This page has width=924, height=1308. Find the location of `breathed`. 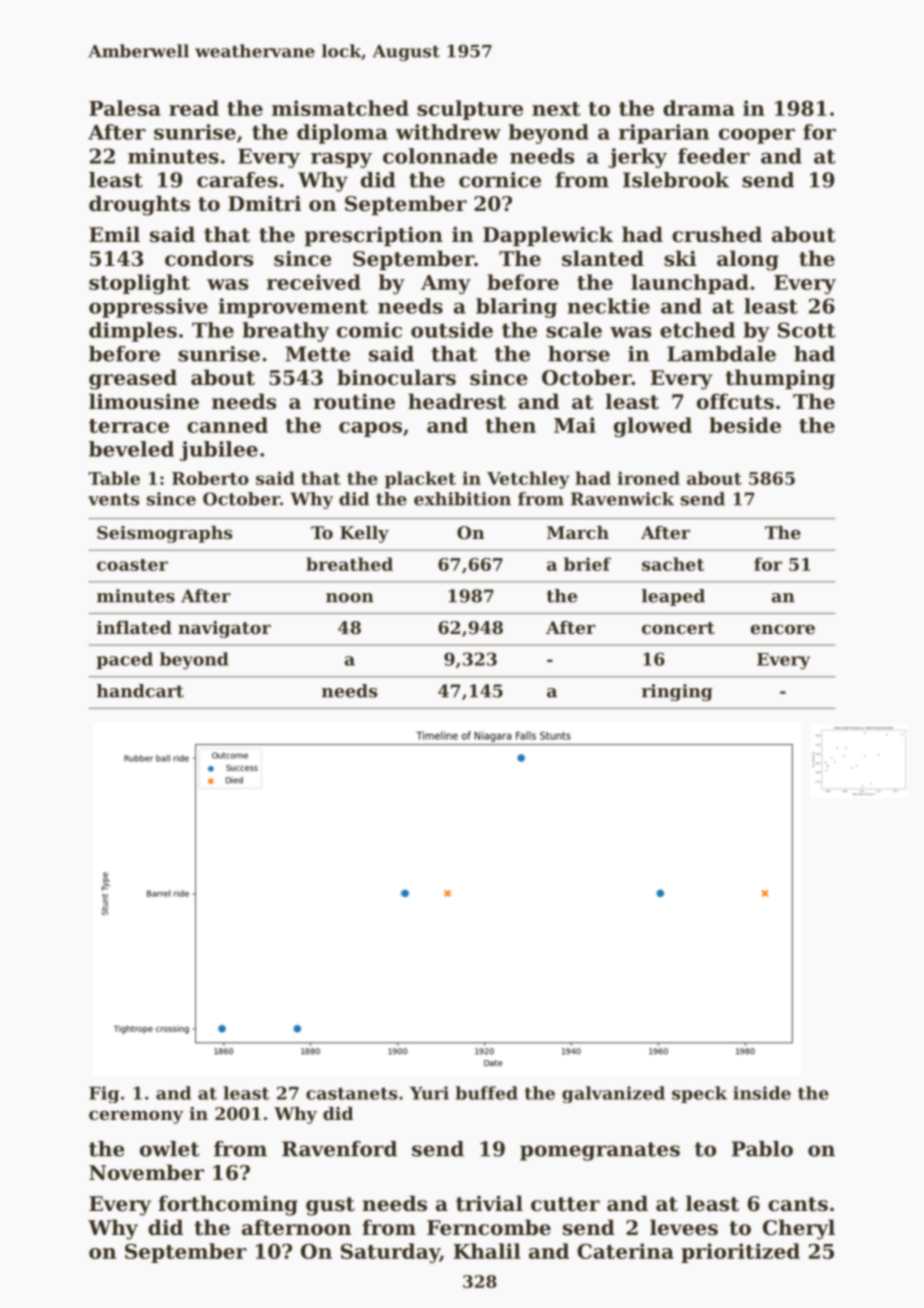

breathed is located at coordinates (349, 564).
